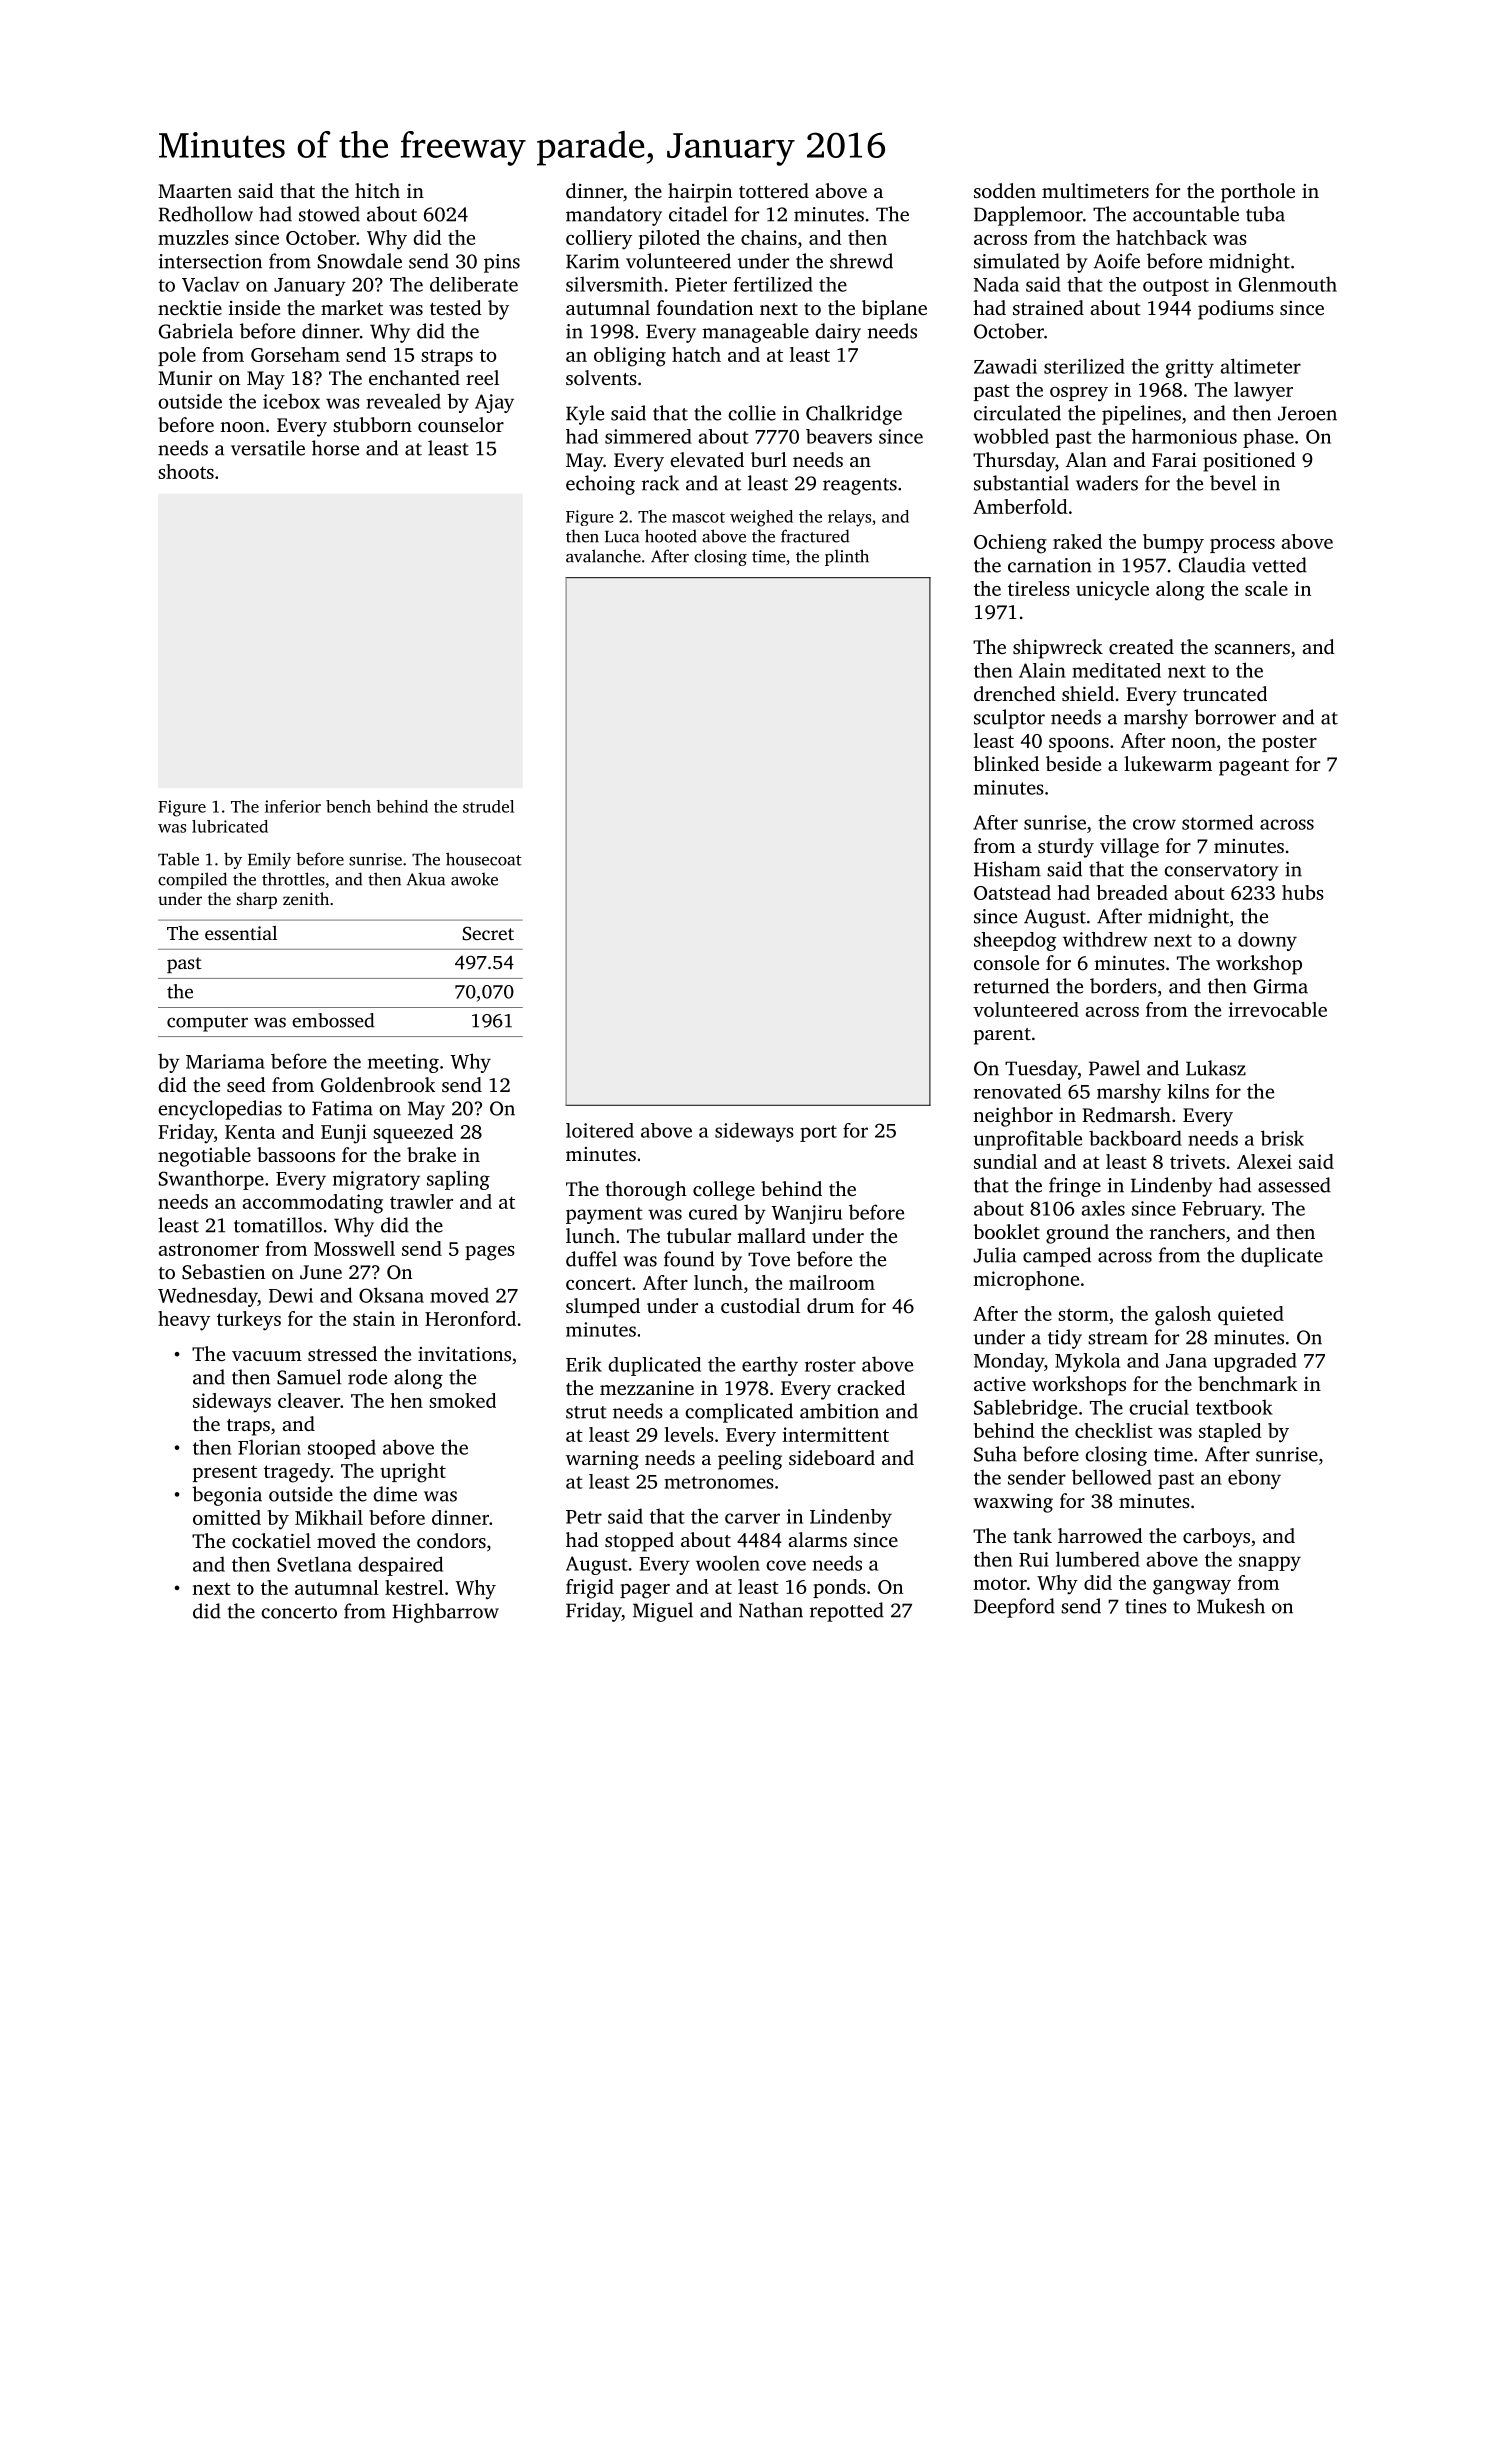  I want to click on upgraded, so click(1255, 1362).
